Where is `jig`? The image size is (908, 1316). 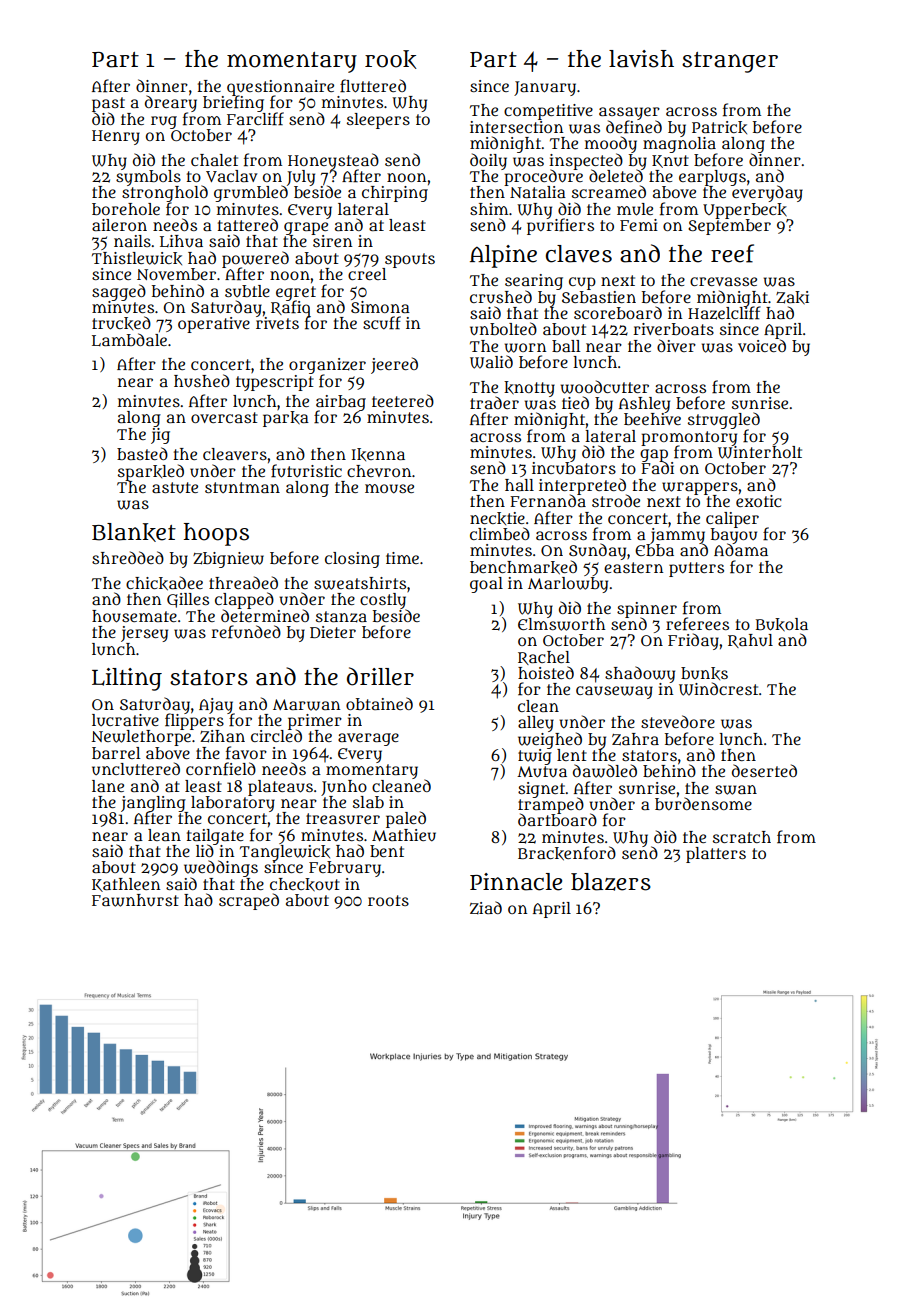 jig is located at coordinates (160, 436).
